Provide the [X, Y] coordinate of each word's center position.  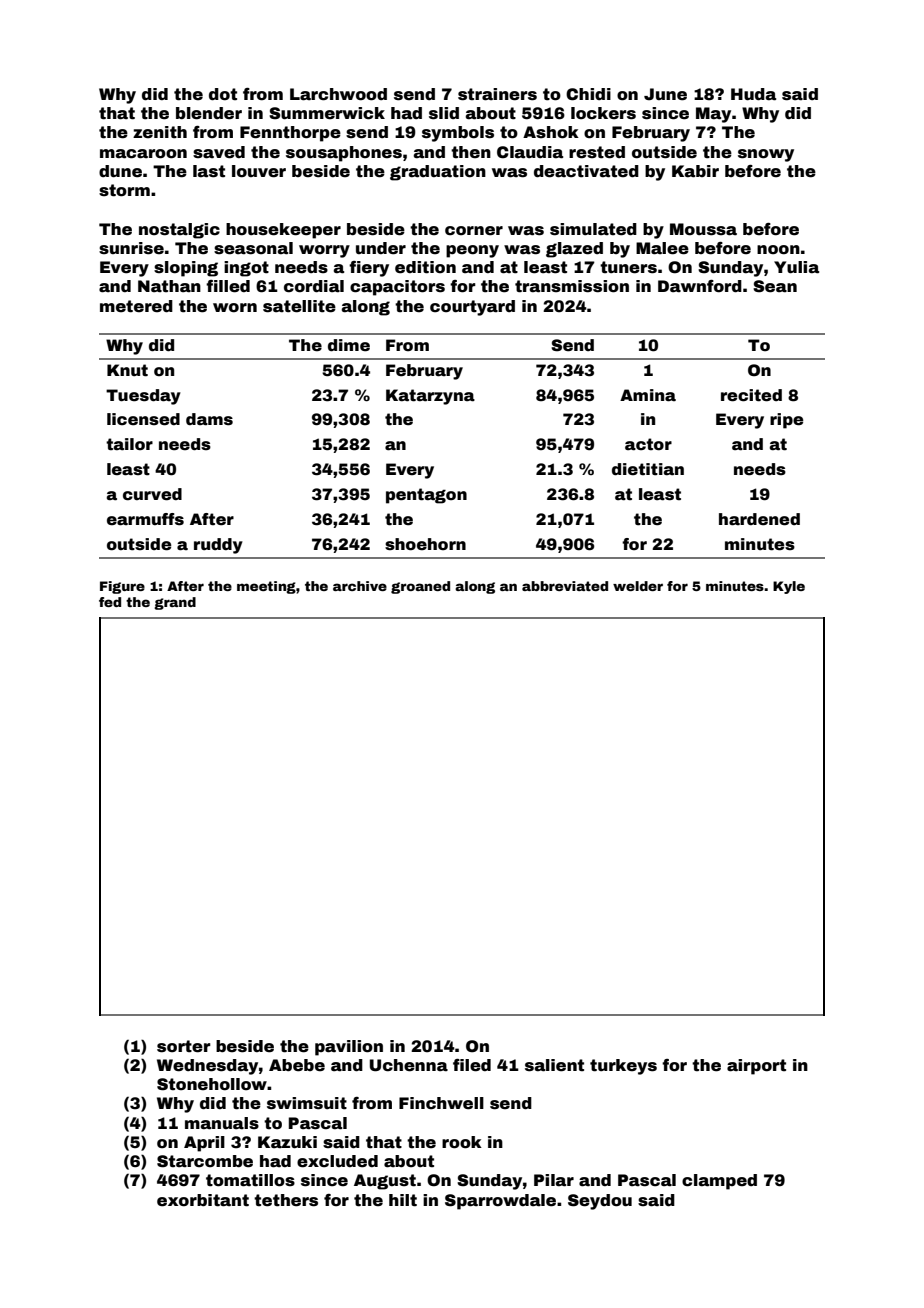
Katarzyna [430, 397]
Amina [648, 395]
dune [120, 171]
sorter [184, 1046]
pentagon [426, 496]
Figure [122, 587]
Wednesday [207, 1067]
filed [472, 1065]
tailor [129, 444]
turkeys [623, 1067]
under [381, 248]
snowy [766, 155]
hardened [759, 519]
